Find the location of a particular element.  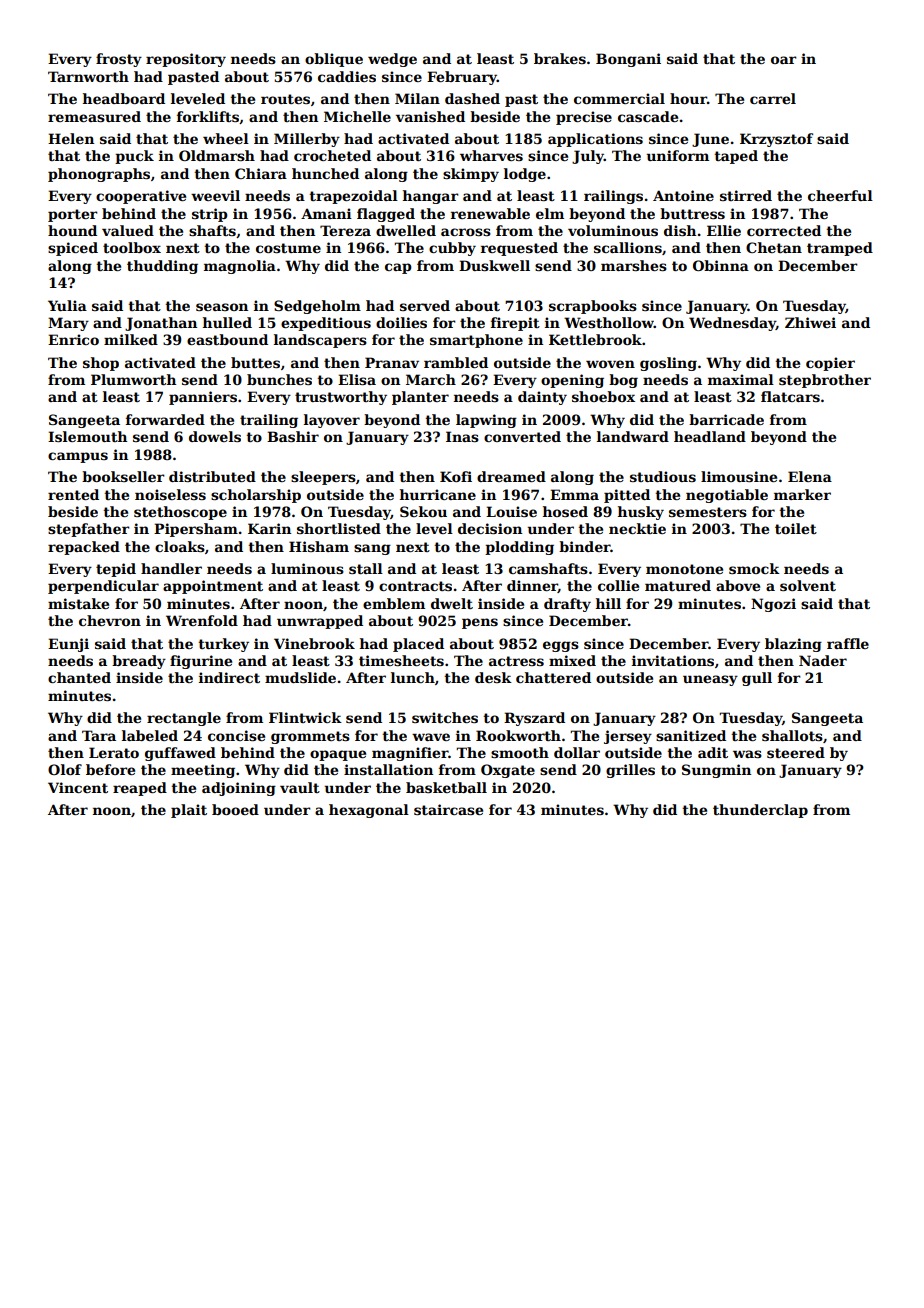

mistake is located at coordinates (78, 603).
